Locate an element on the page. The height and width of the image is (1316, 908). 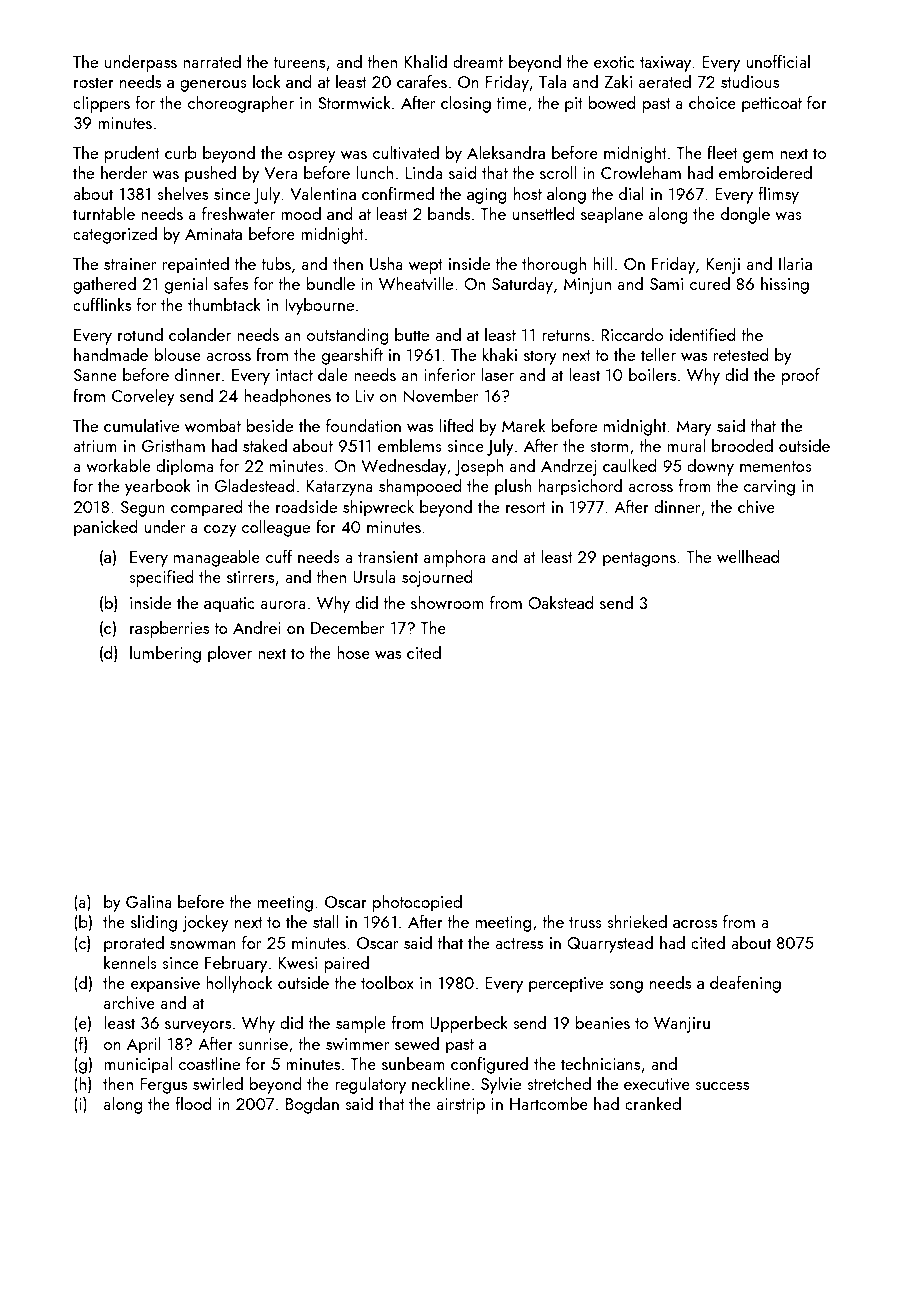
flood is located at coordinates (193, 1103).
